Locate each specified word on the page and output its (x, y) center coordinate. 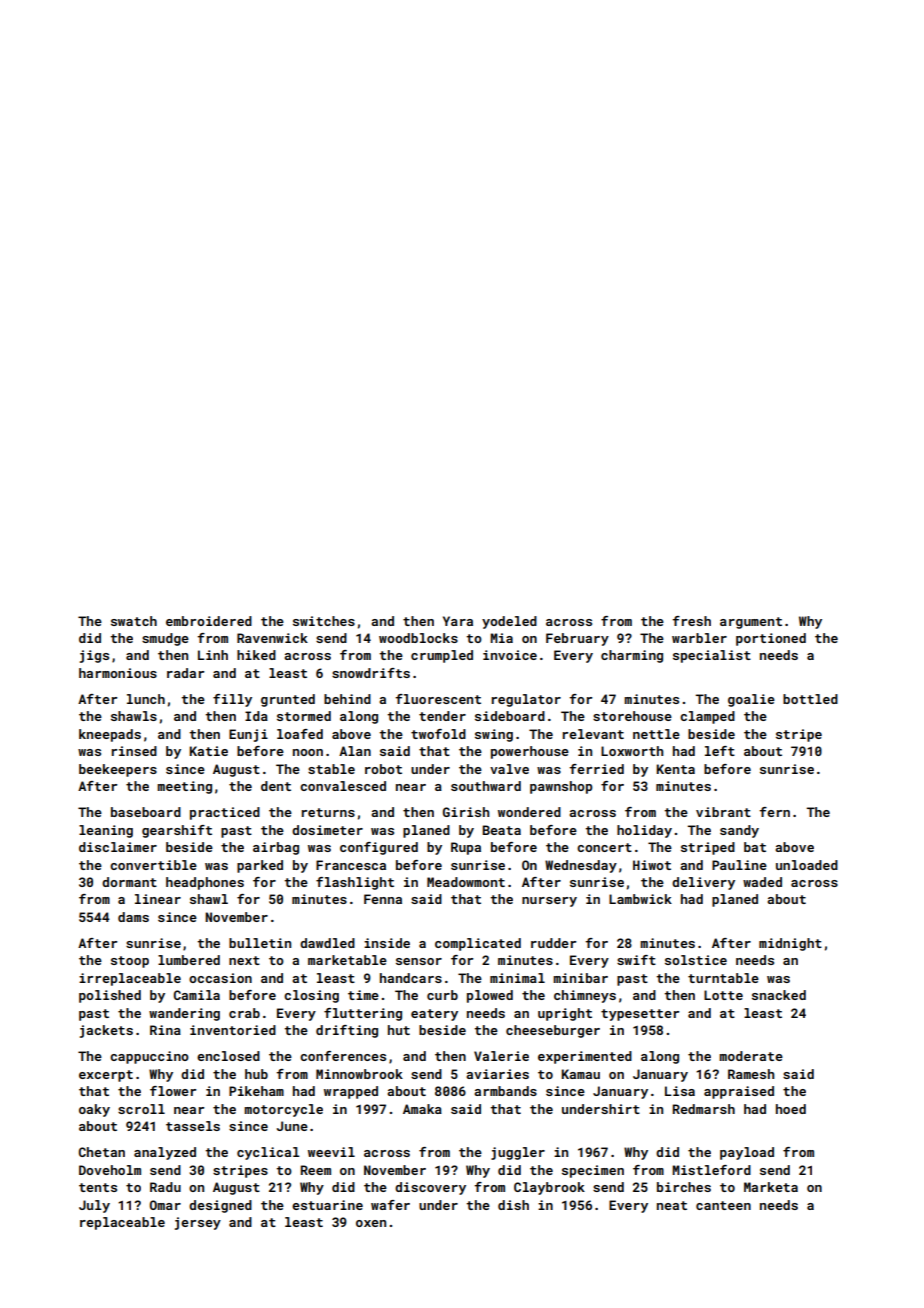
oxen (371, 1223)
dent (276, 786)
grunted (288, 700)
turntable (723, 978)
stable (331, 769)
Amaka (422, 1109)
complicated (478, 944)
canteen (723, 1205)
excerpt (106, 1076)
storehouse (632, 716)
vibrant (723, 812)
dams (133, 917)
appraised (739, 1092)
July (94, 1206)
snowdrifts (371, 673)
